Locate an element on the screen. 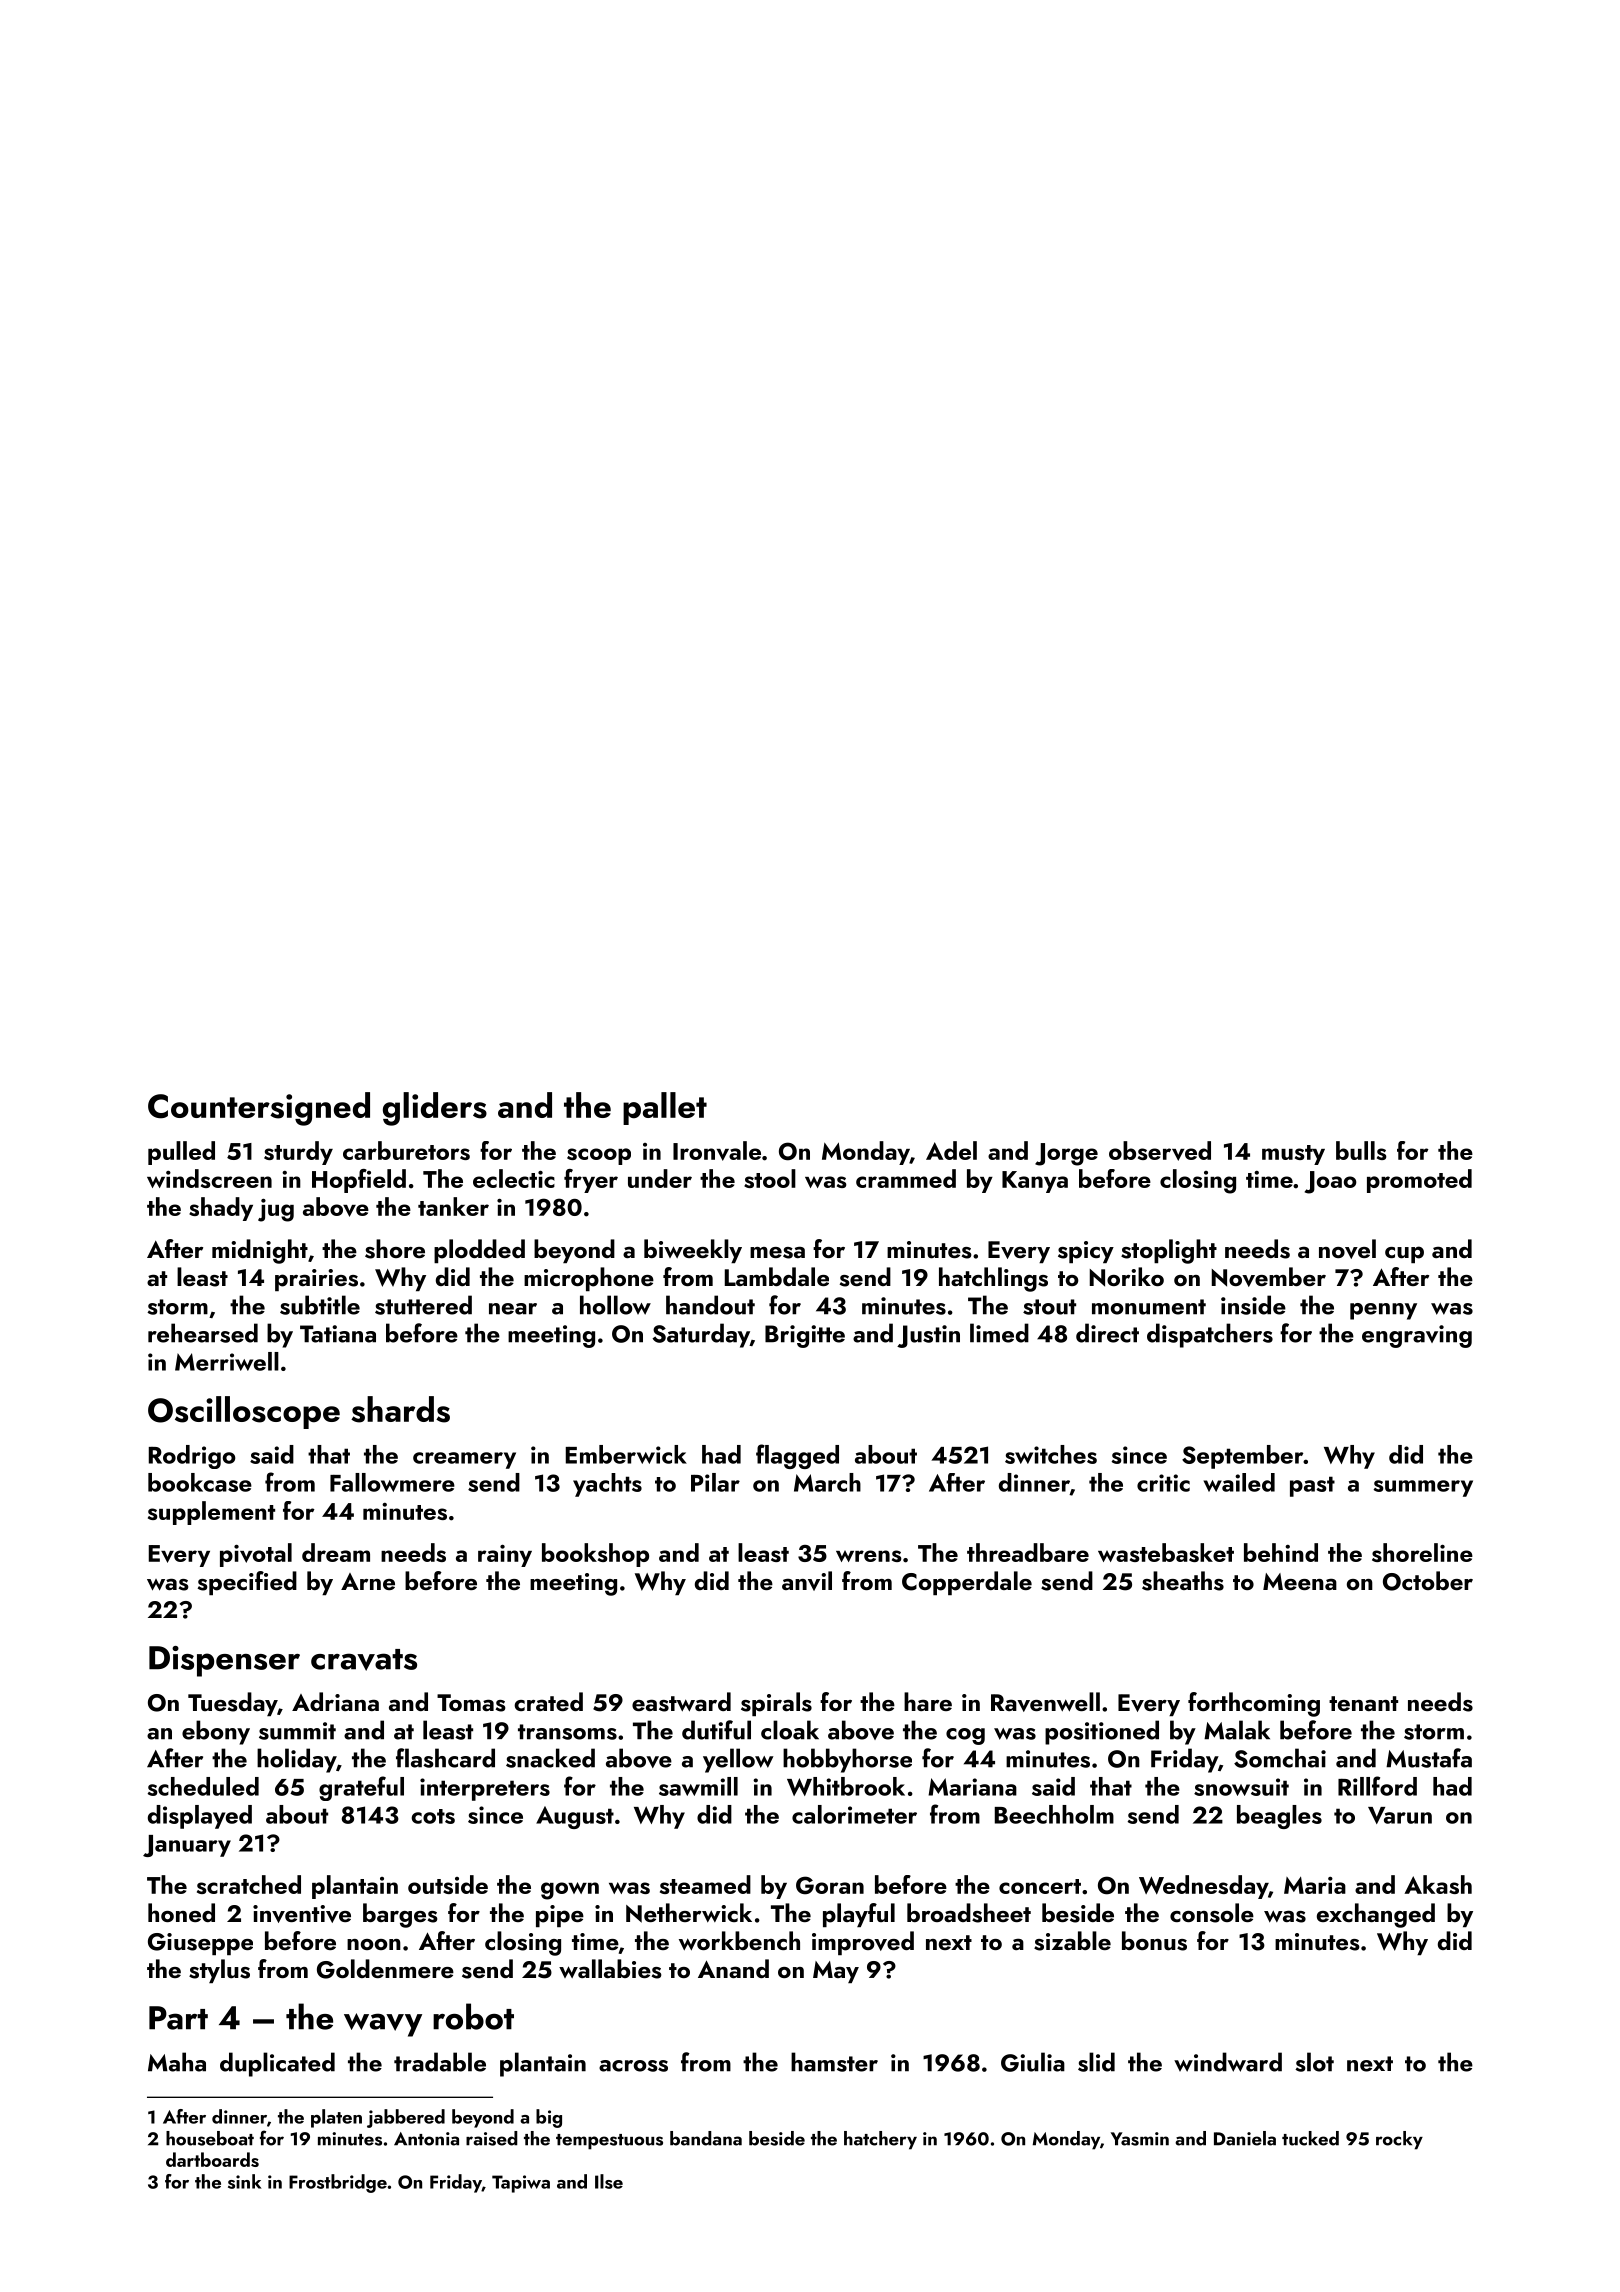  stylus is located at coordinates (219, 1971).
